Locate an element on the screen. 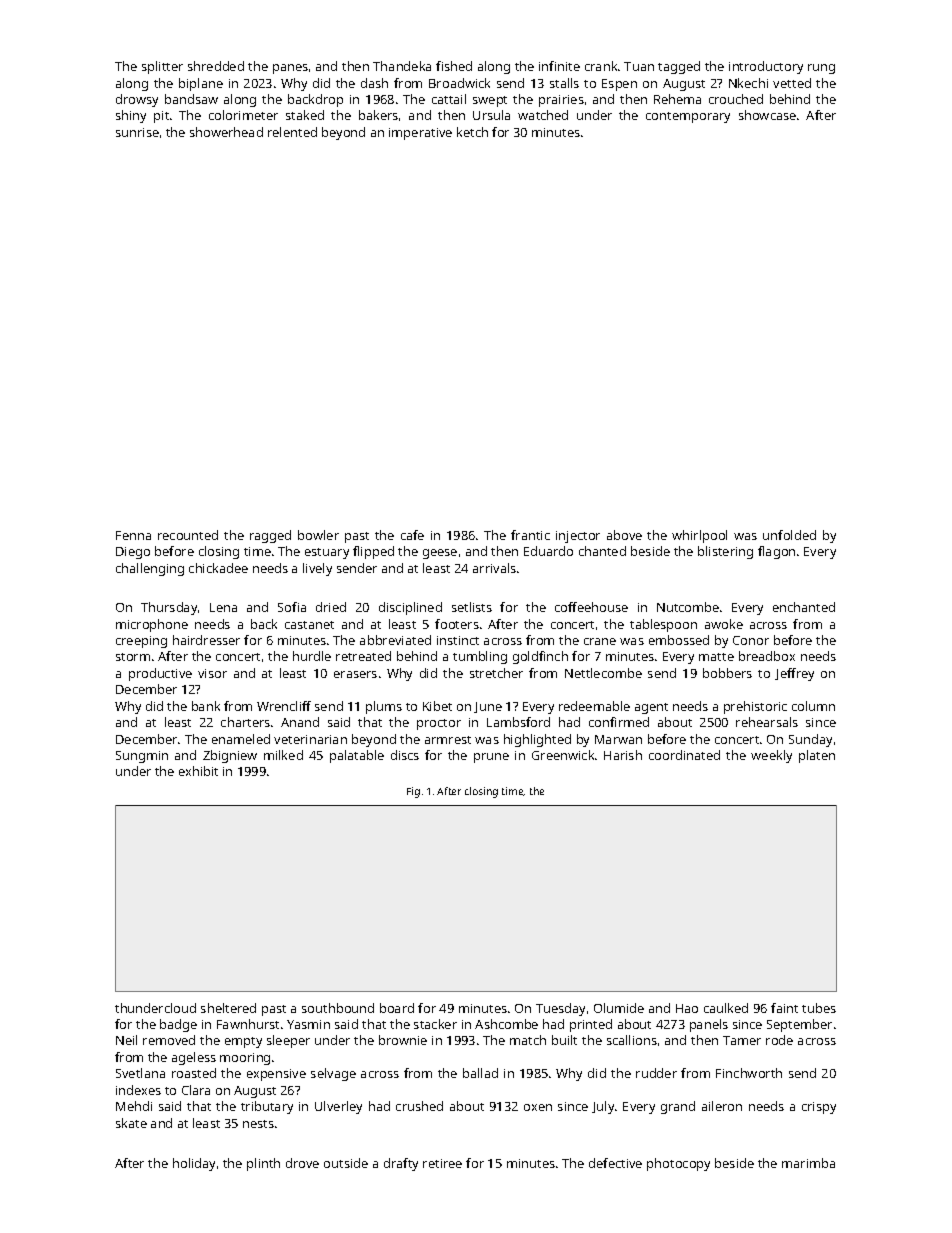 This screenshot has height=1233, width=952. sunrise is located at coordinates (137, 132).
